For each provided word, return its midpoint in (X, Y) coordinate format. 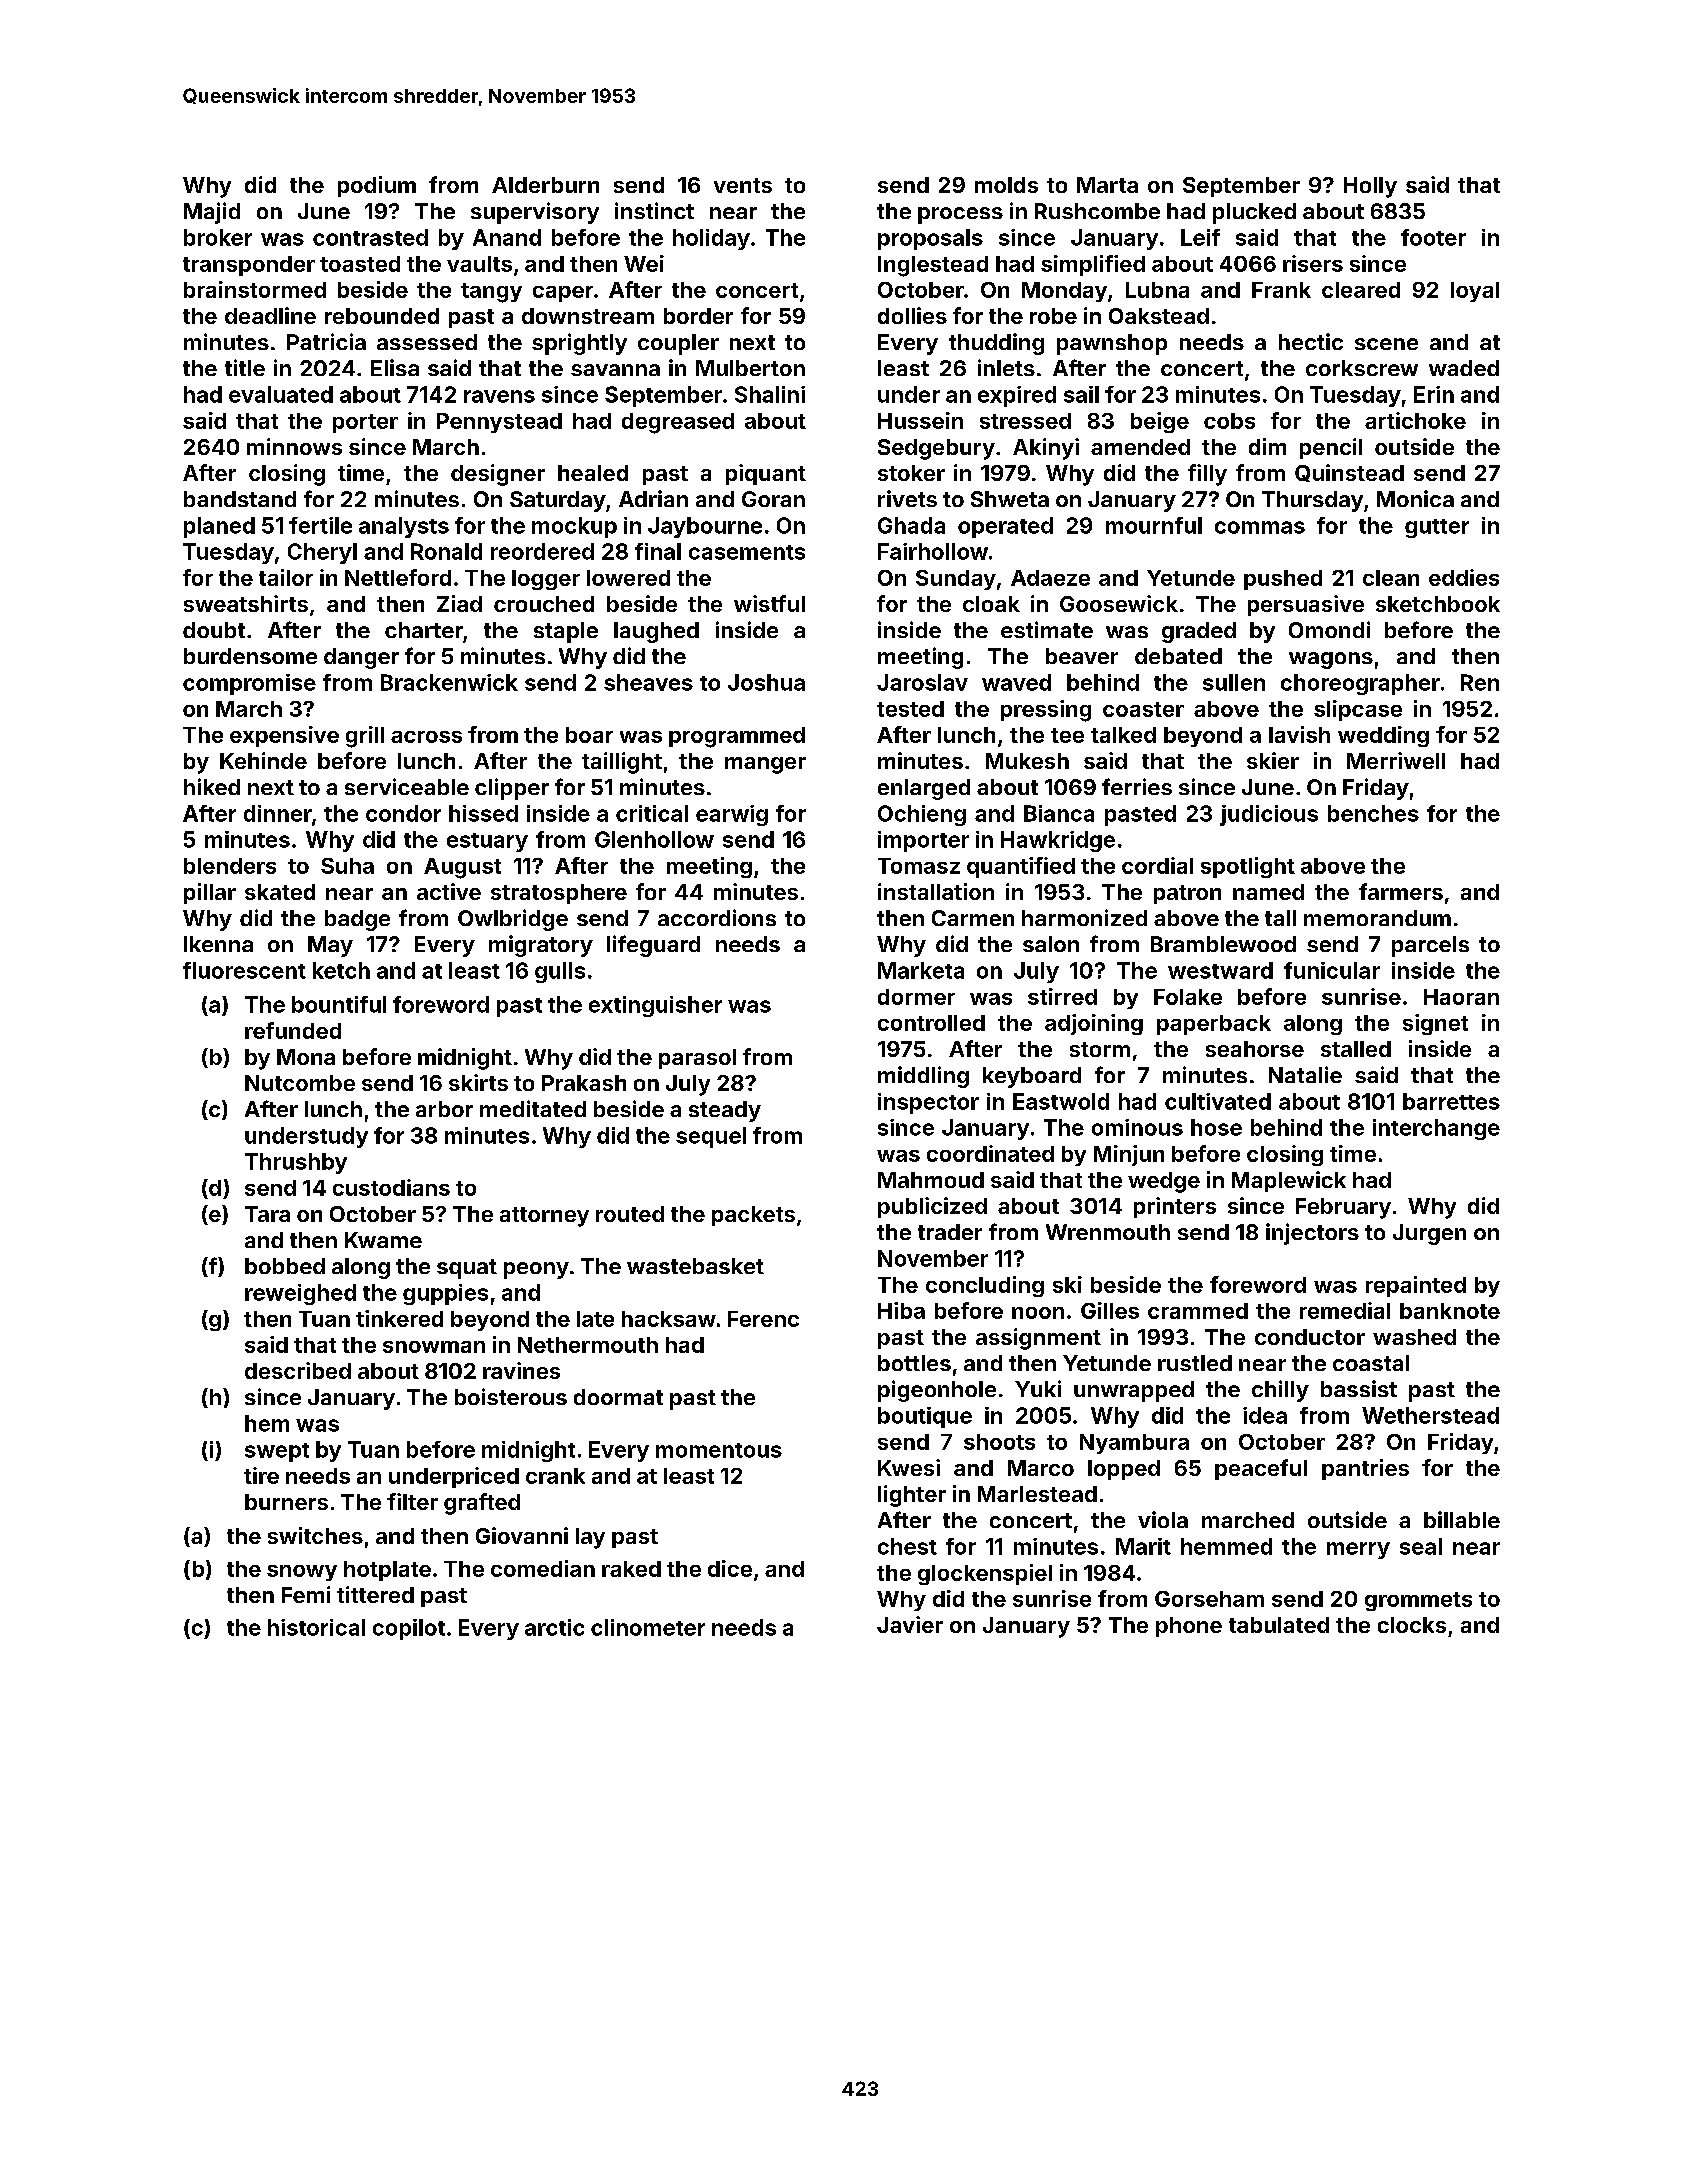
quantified (1021, 867)
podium (377, 186)
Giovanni (522, 1535)
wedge (1164, 1182)
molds (1006, 185)
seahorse (1255, 1049)
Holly (1370, 187)
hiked (212, 786)
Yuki (1038, 1388)
